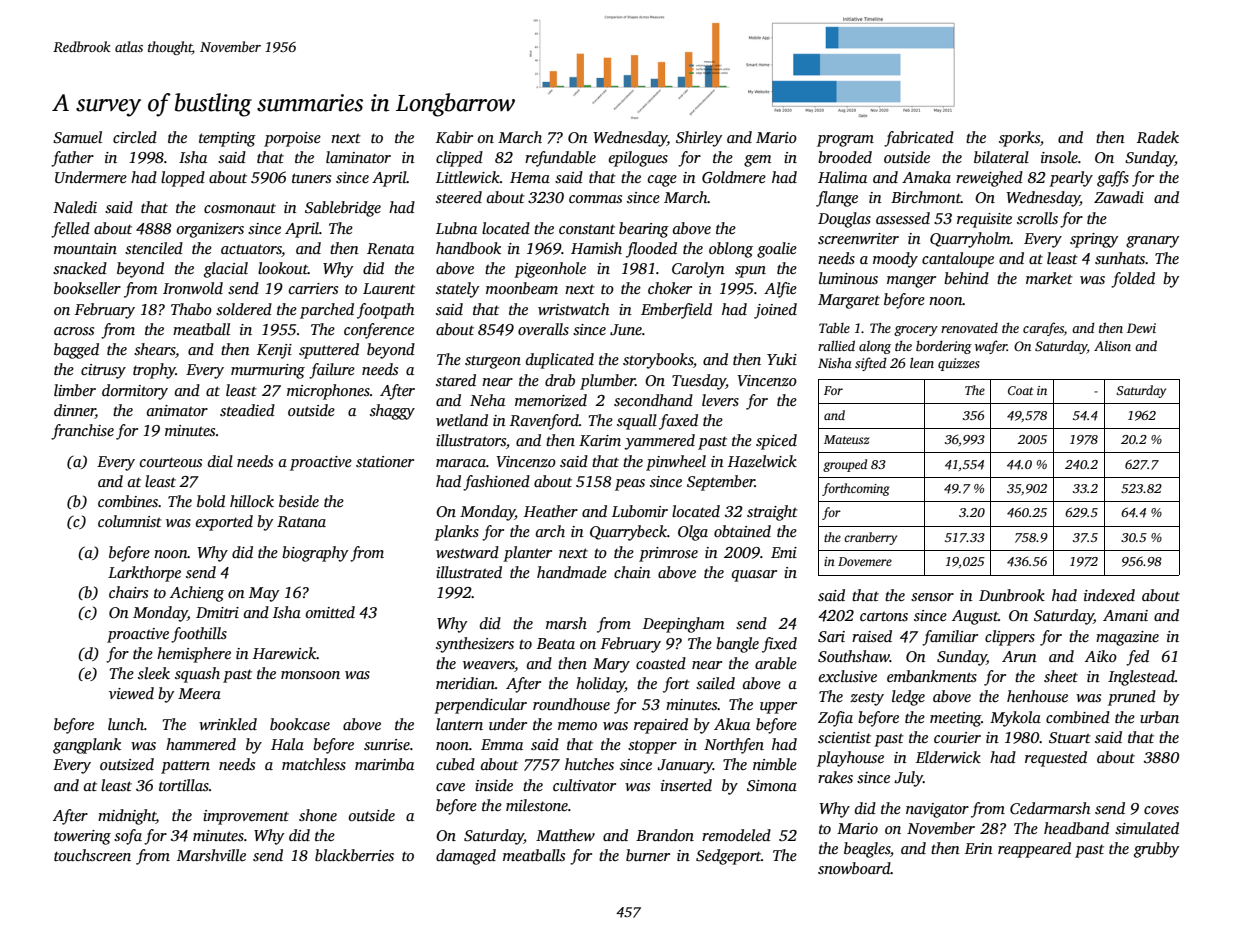 The height and width of the screenshot is (952, 1233). What do you see at coordinates (778, 708) in the screenshot?
I see `upper` at bounding box center [778, 708].
